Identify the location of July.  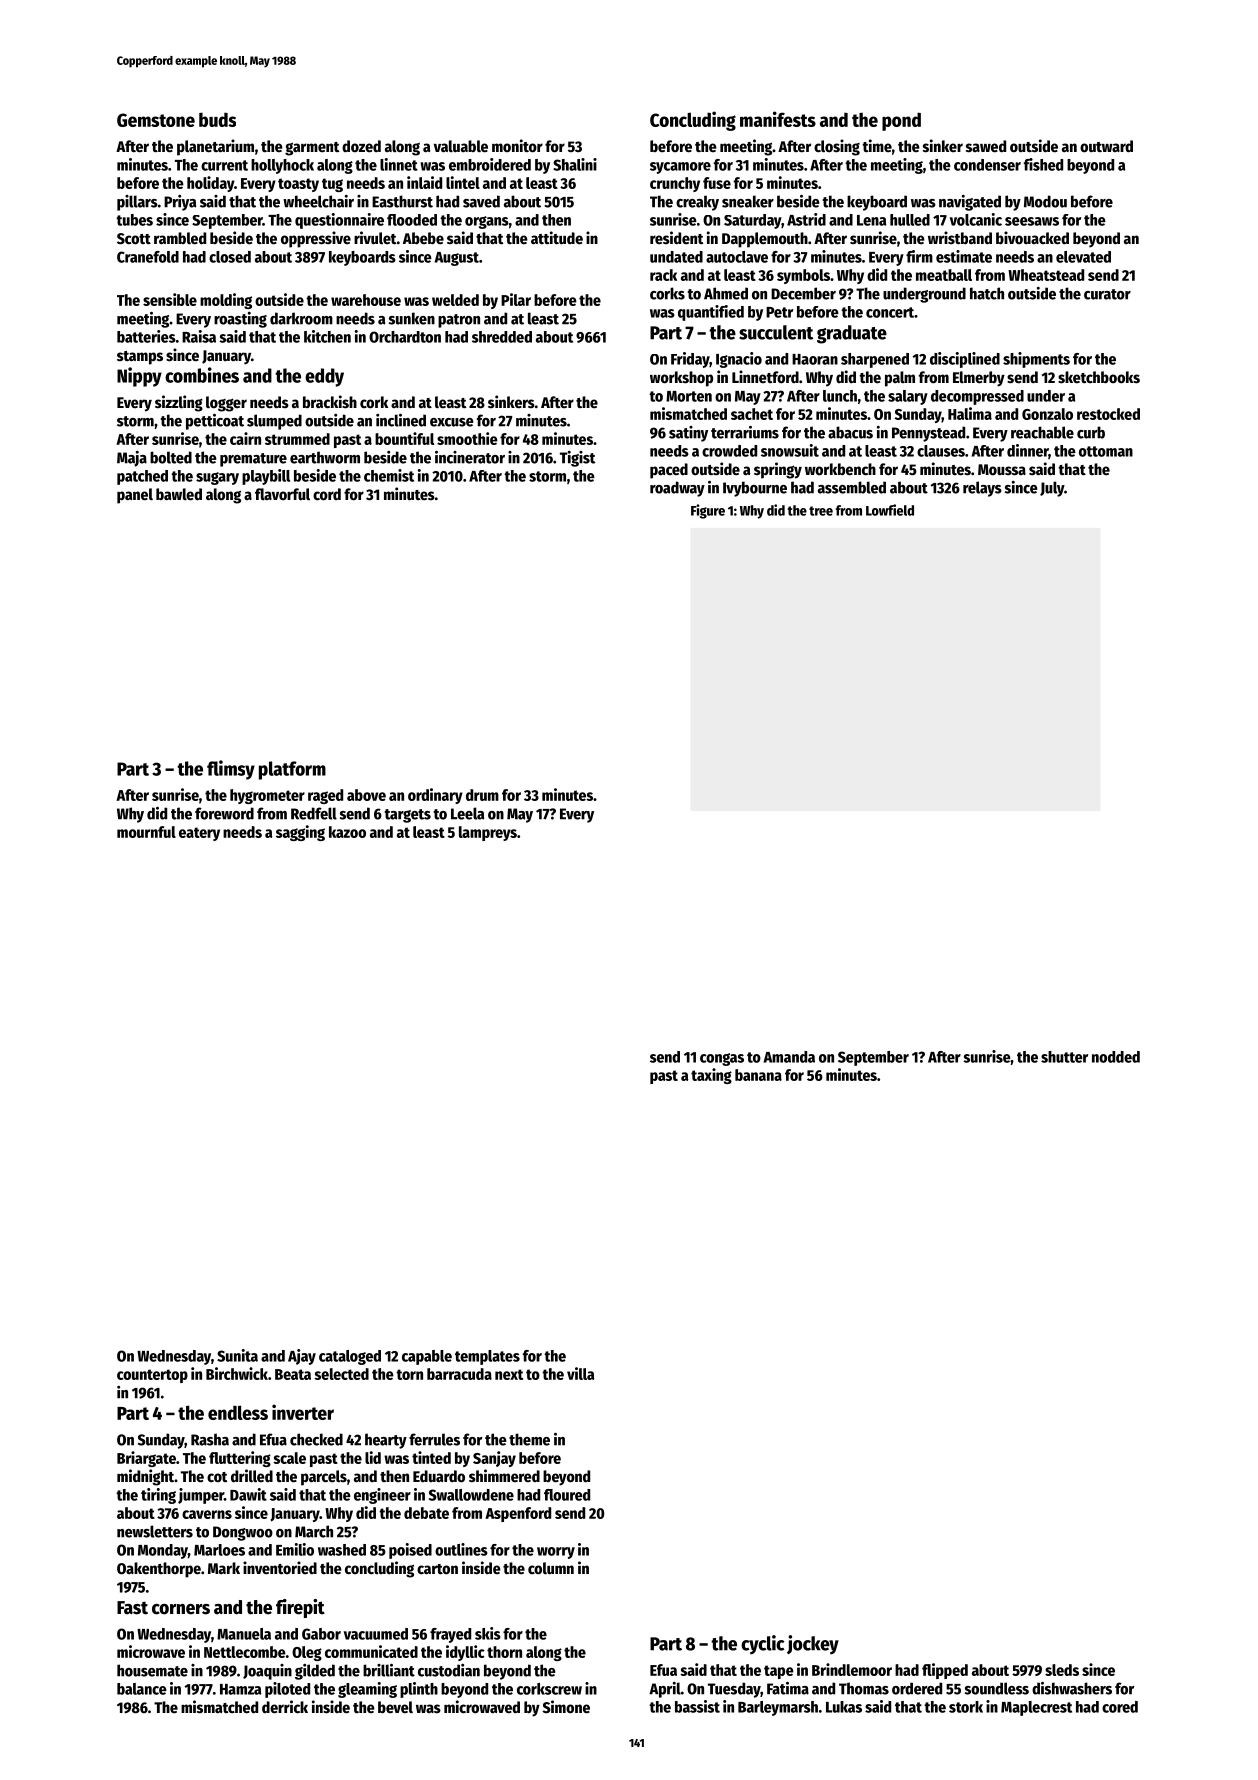
(1052, 489).
